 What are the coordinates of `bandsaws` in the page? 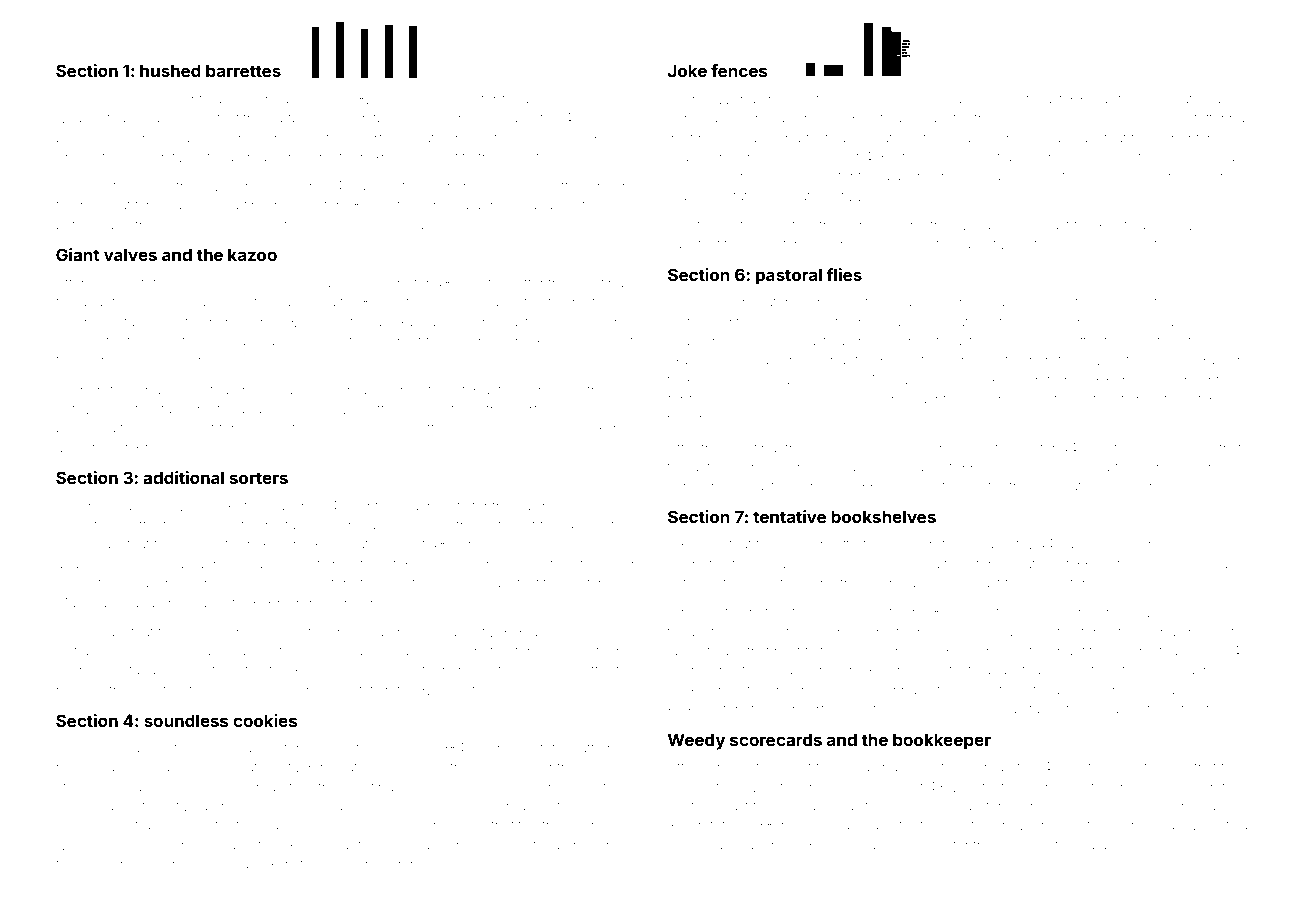 It's located at (238, 806).
